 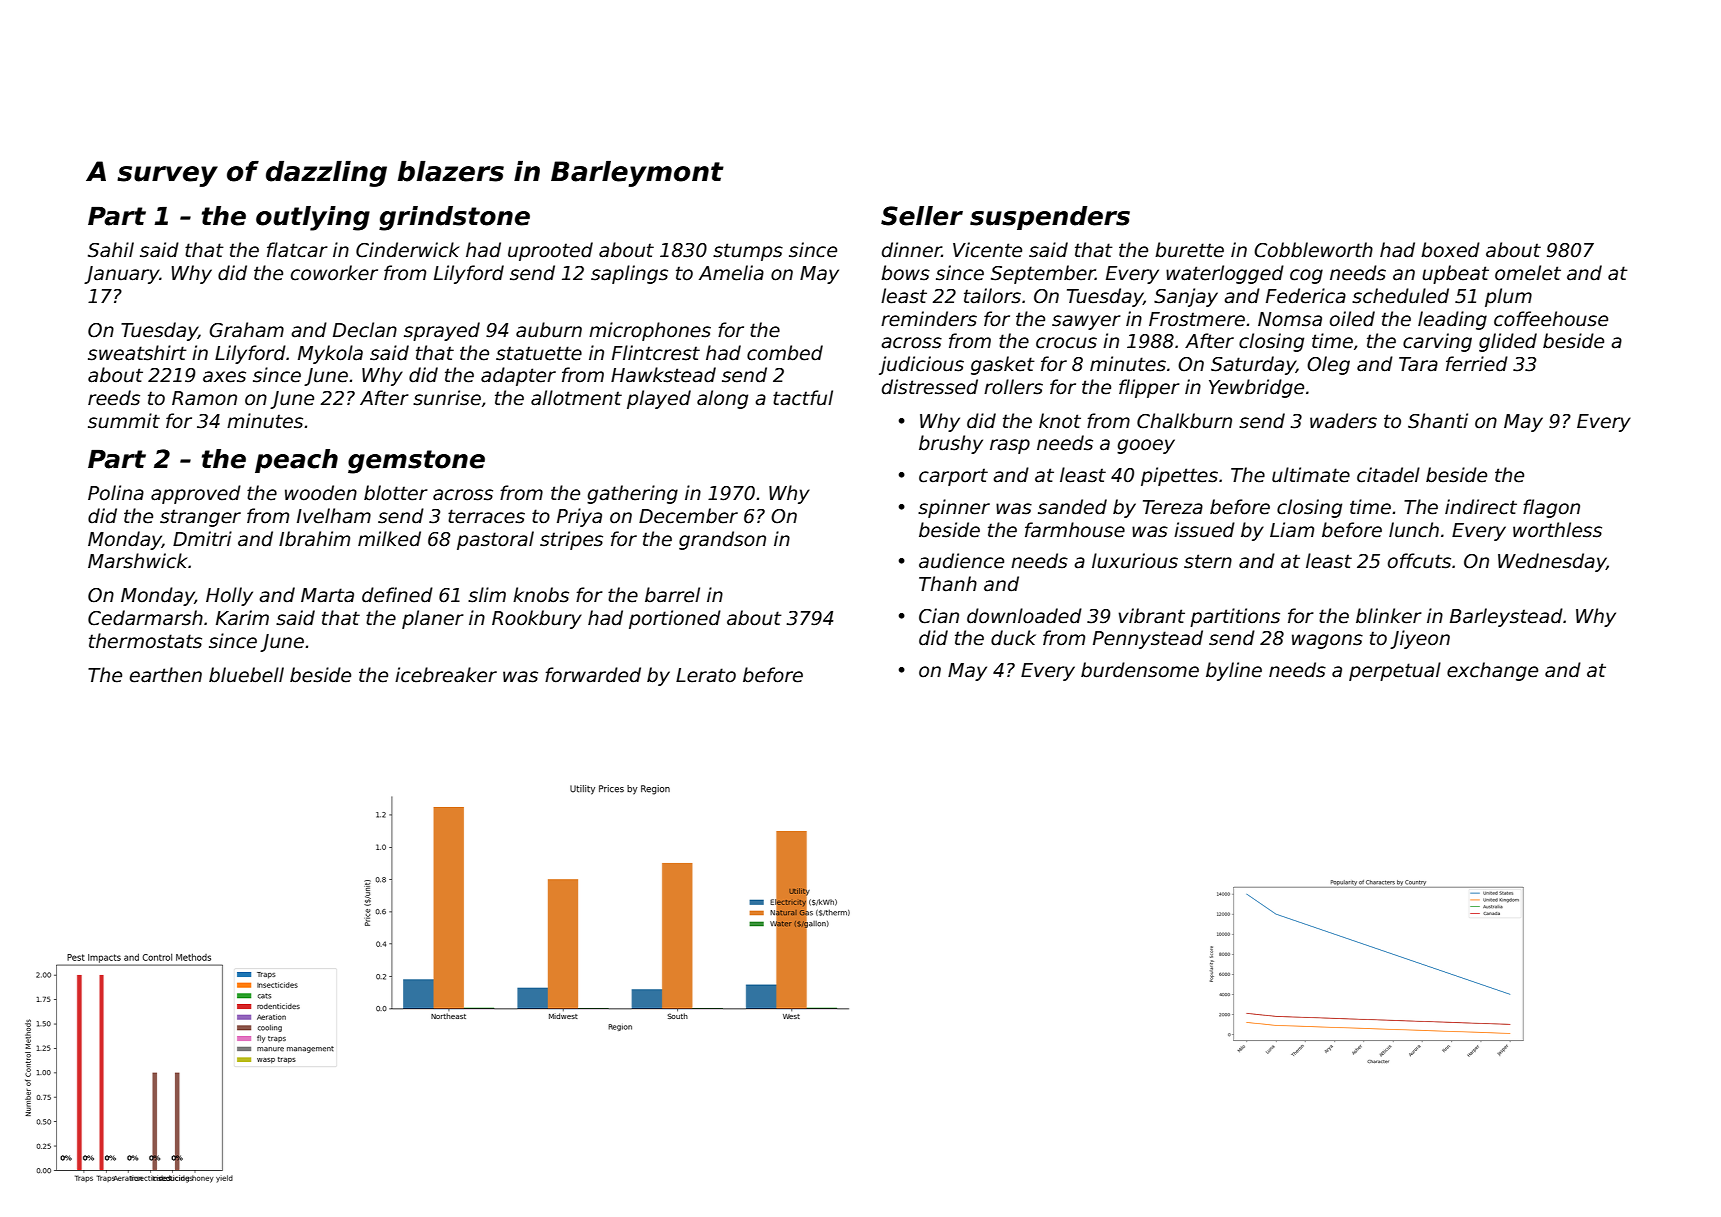 What do you see at coordinates (1388, 475) in the screenshot?
I see `citadel` at bounding box center [1388, 475].
